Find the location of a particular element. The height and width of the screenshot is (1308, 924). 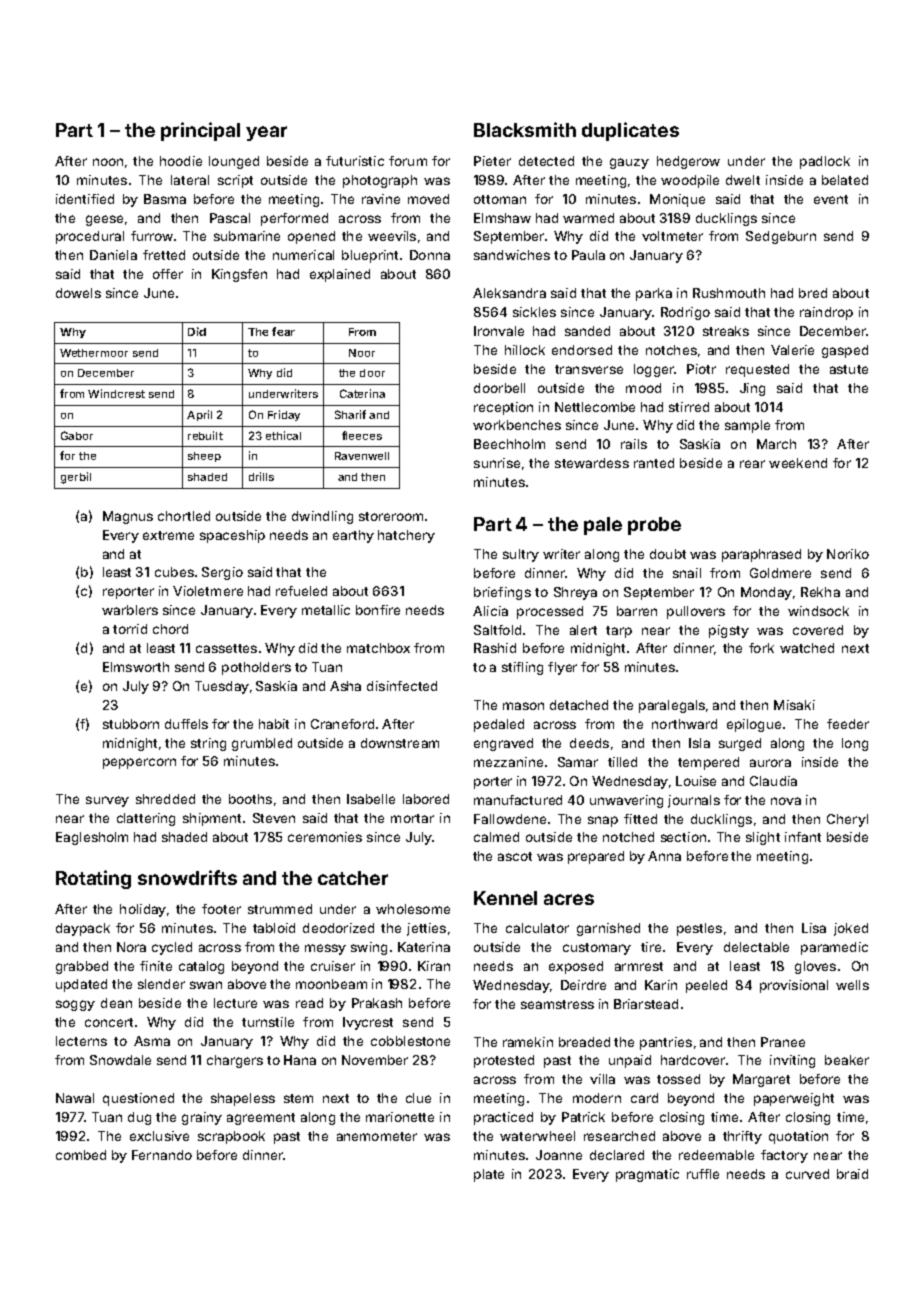

matchbox is located at coordinates (378, 648).
